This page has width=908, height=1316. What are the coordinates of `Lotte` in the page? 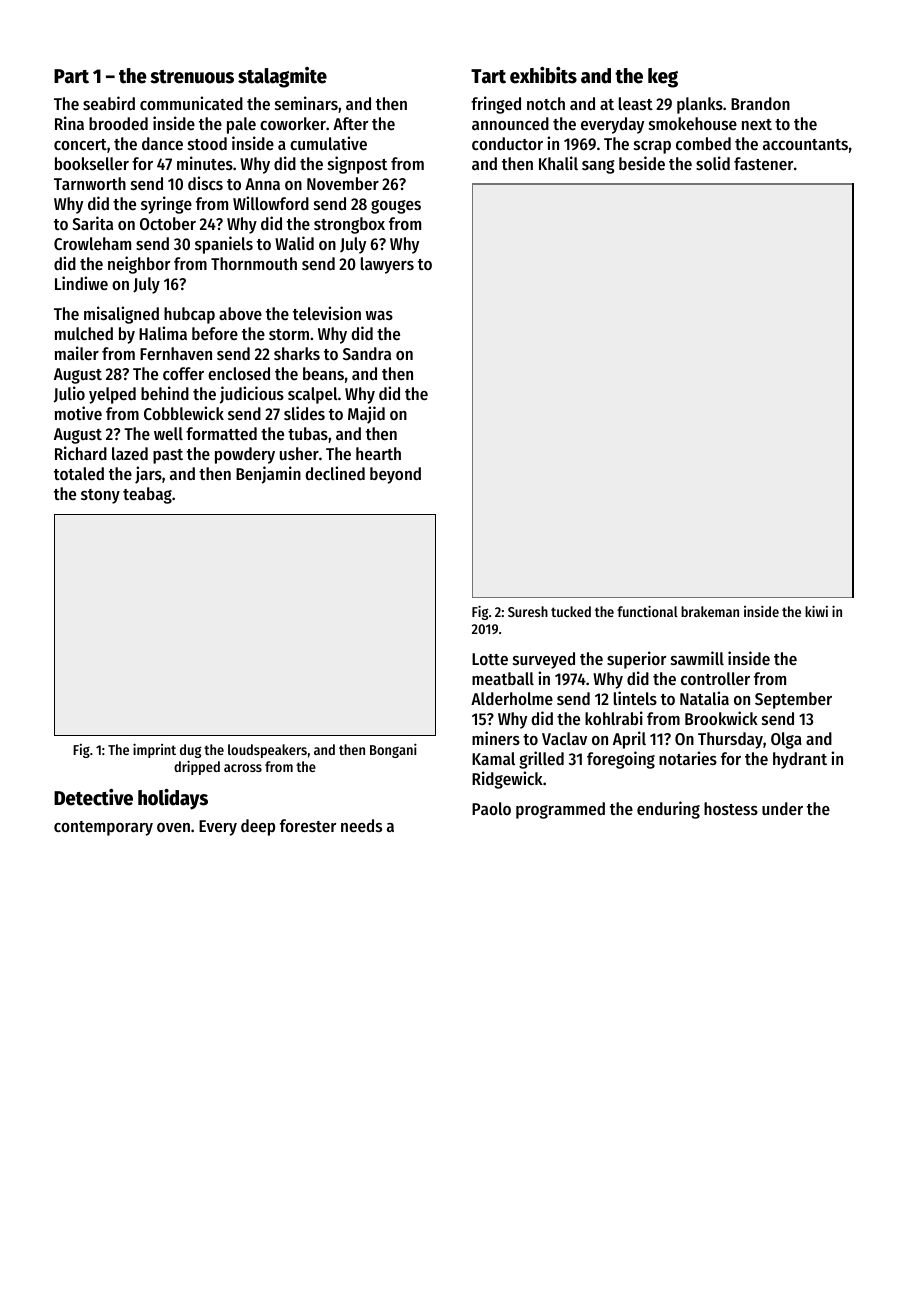 It's located at (490, 659).
